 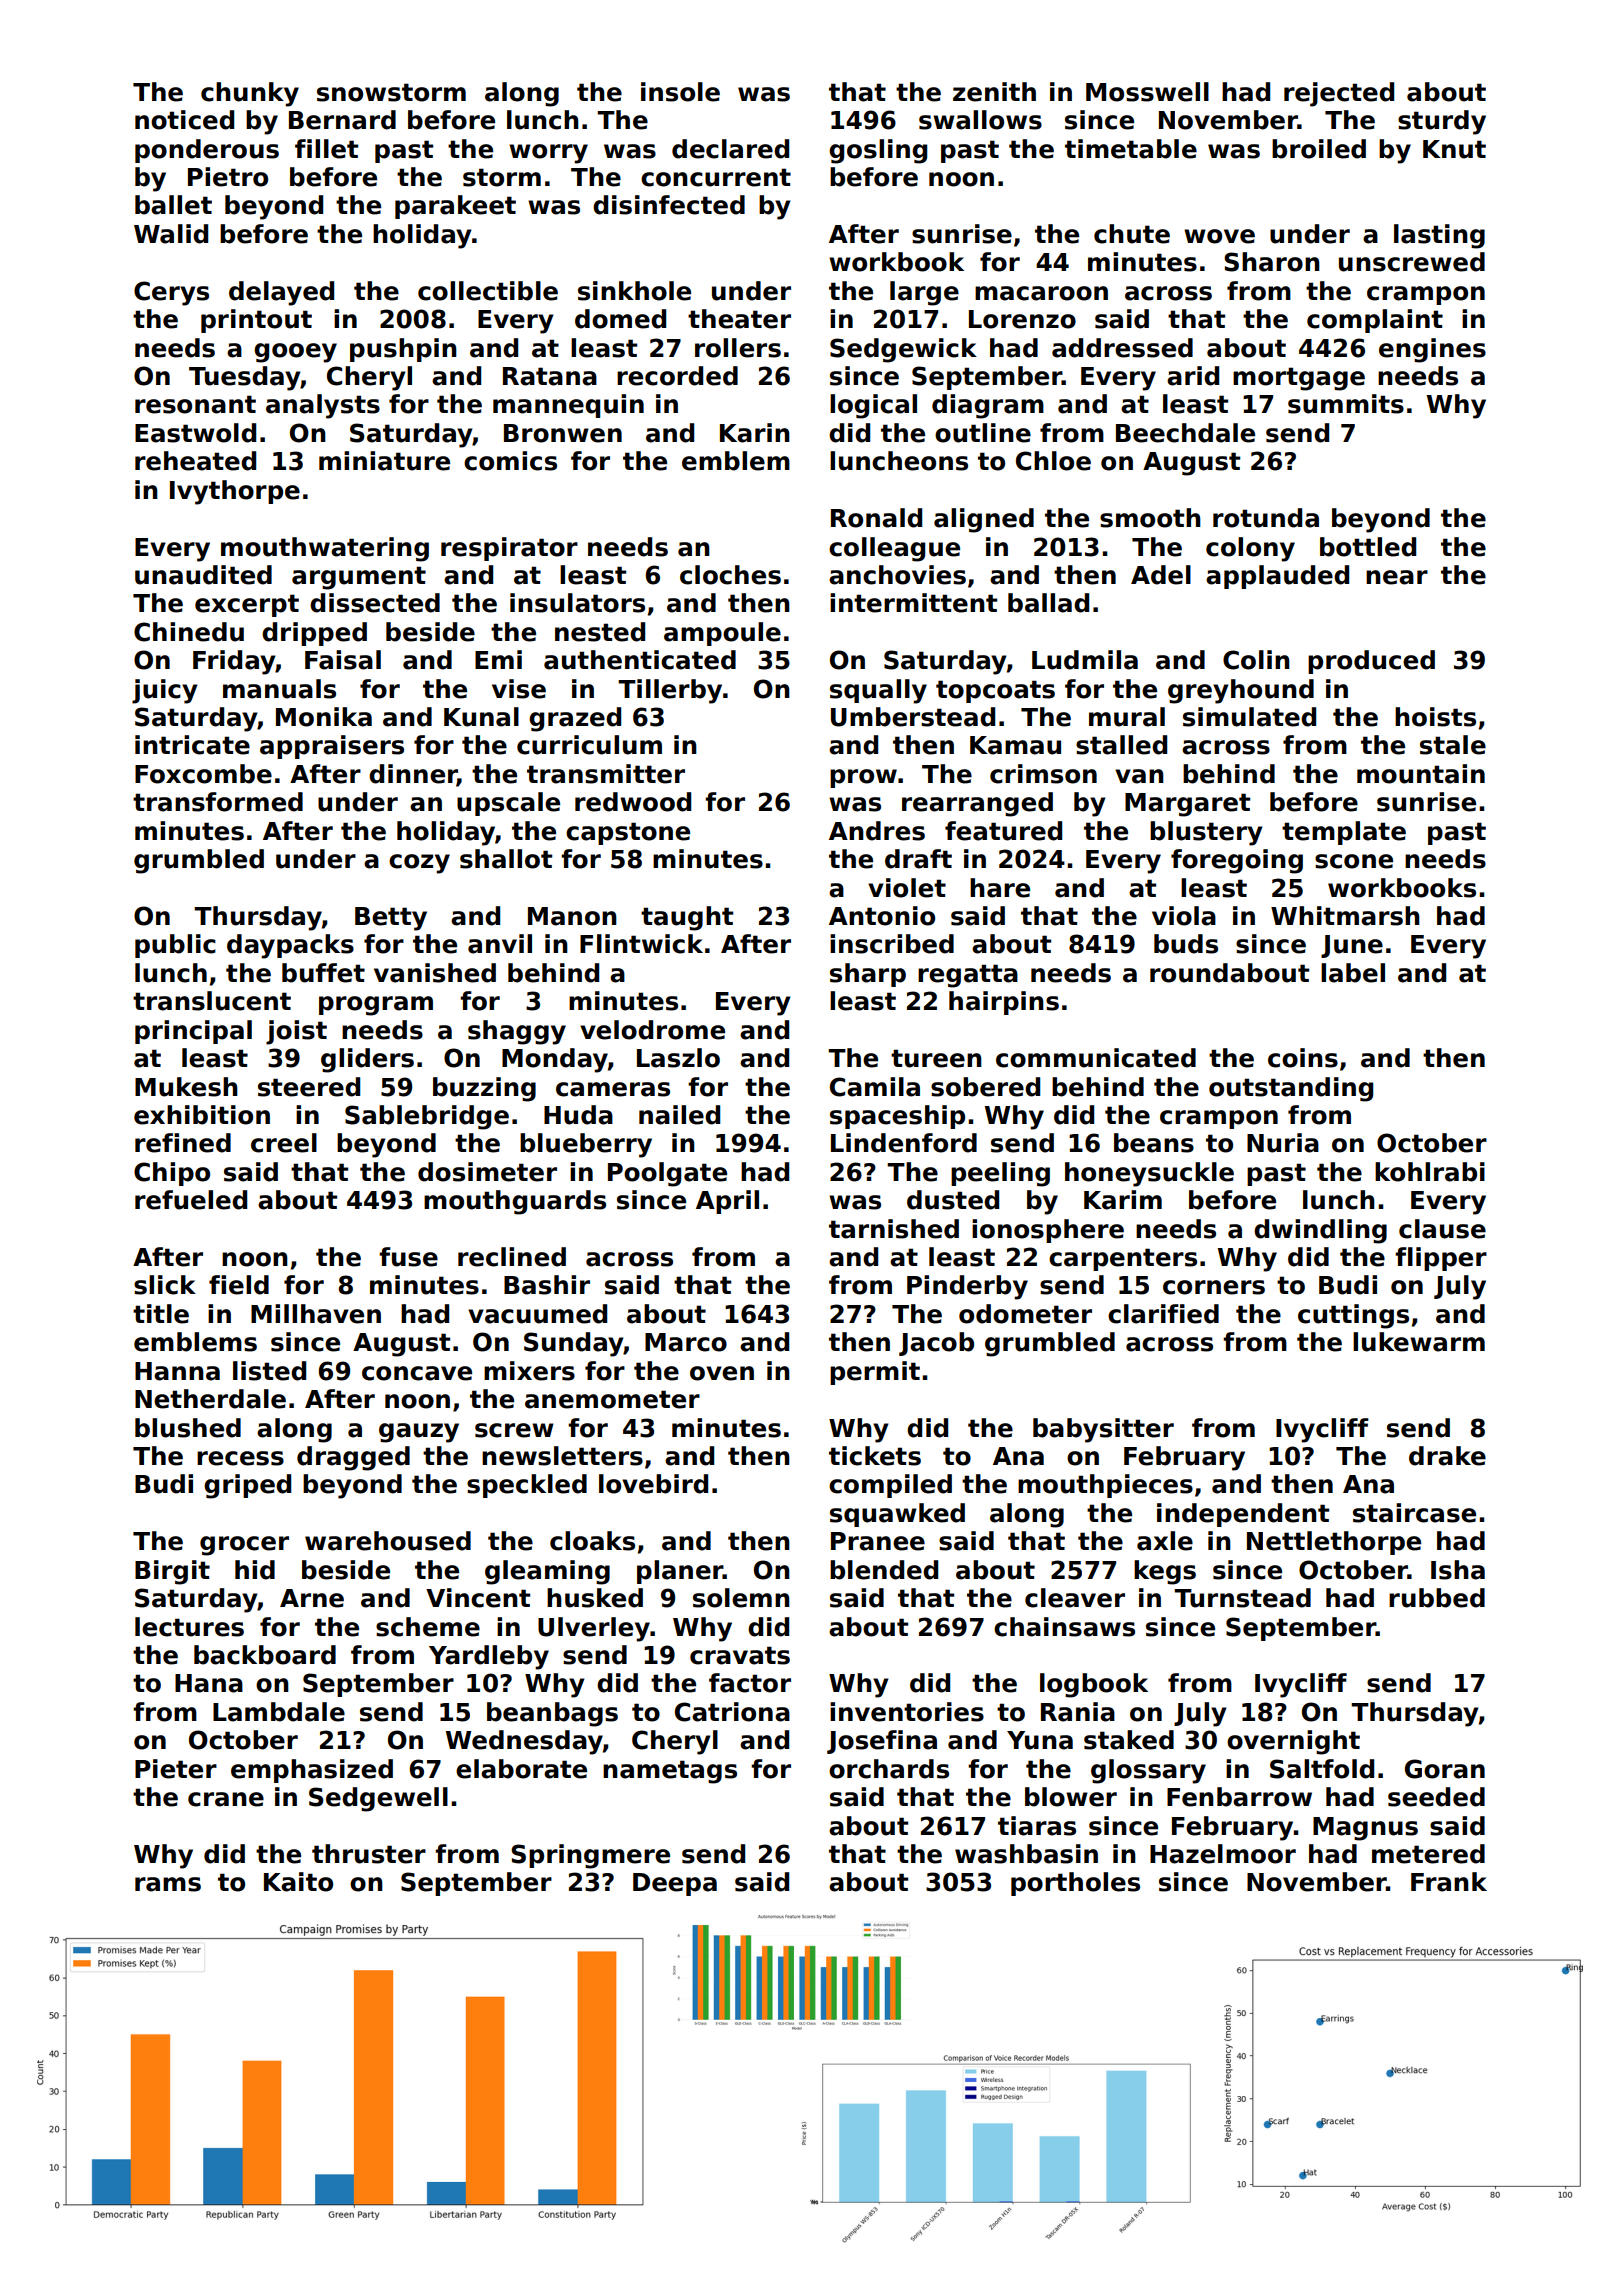 I want to click on chunky, so click(x=250, y=94).
